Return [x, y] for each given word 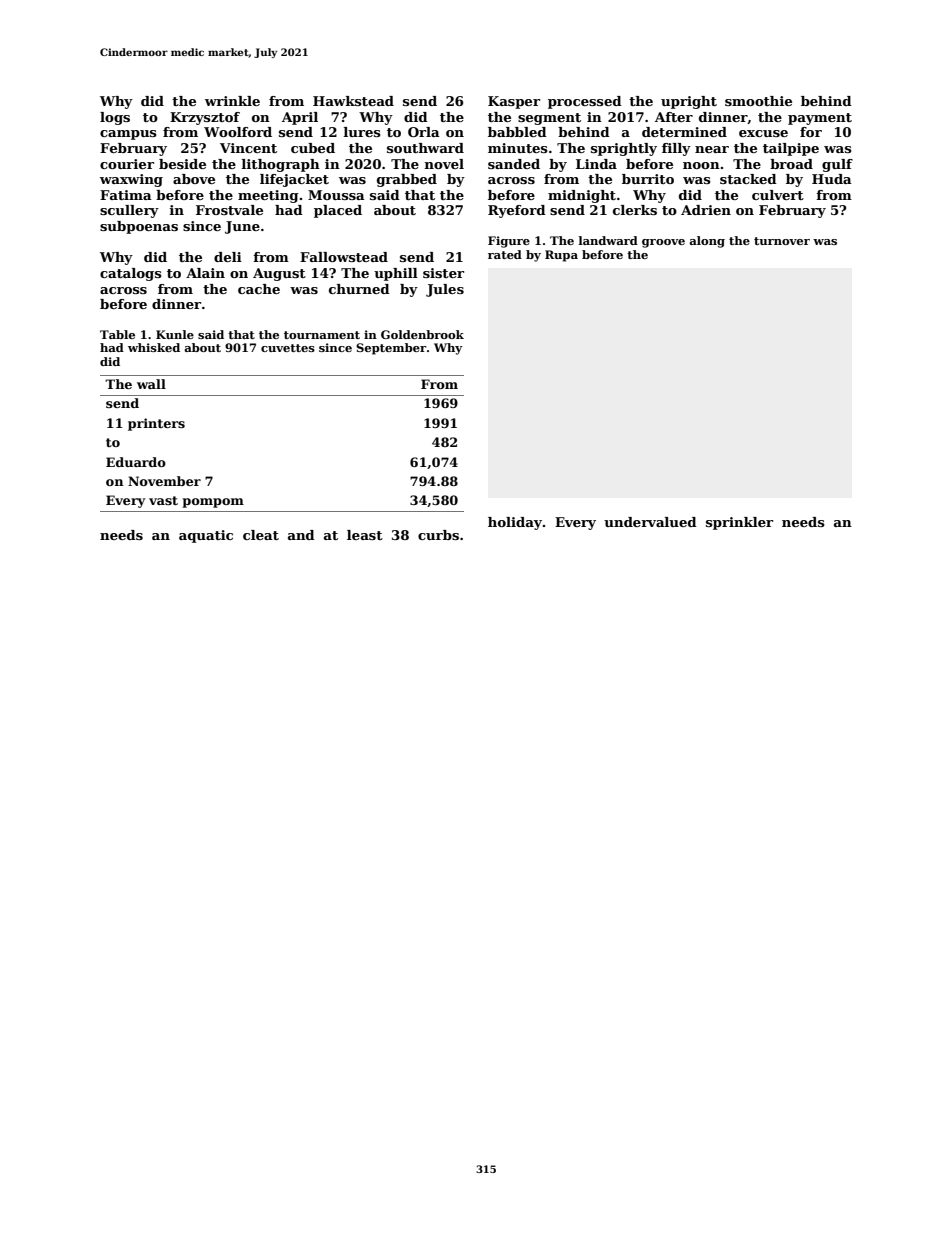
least [365, 535]
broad [791, 164]
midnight [582, 196]
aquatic [206, 536]
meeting [268, 196]
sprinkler [739, 523]
